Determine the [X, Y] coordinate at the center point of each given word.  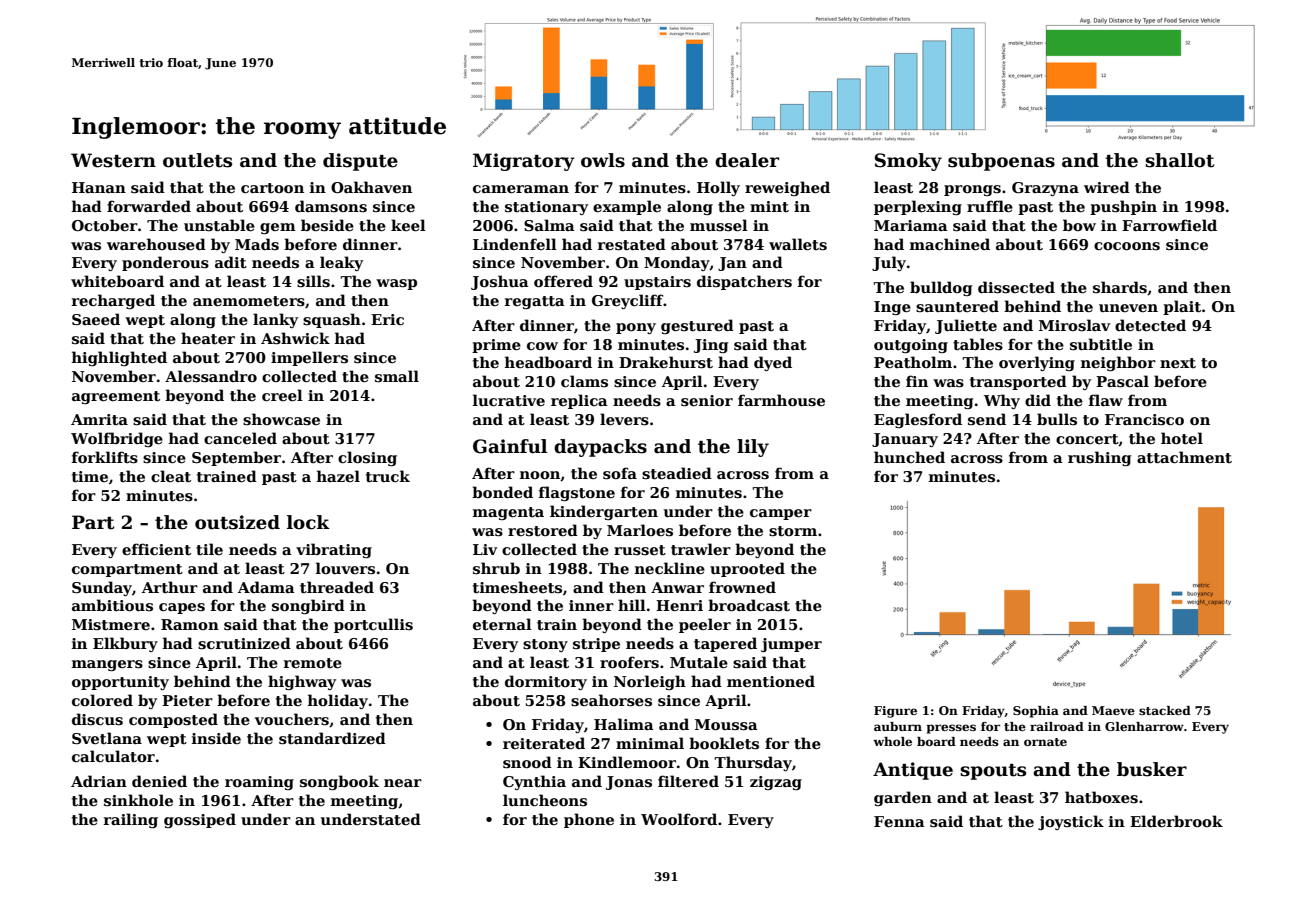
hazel [338, 476]
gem [278, 228]
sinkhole [138, 800]
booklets [724, 743]
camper [781, 514]
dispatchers [744, 282]
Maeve [1113, 710]
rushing [1099, 458]
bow [1079, 225]
